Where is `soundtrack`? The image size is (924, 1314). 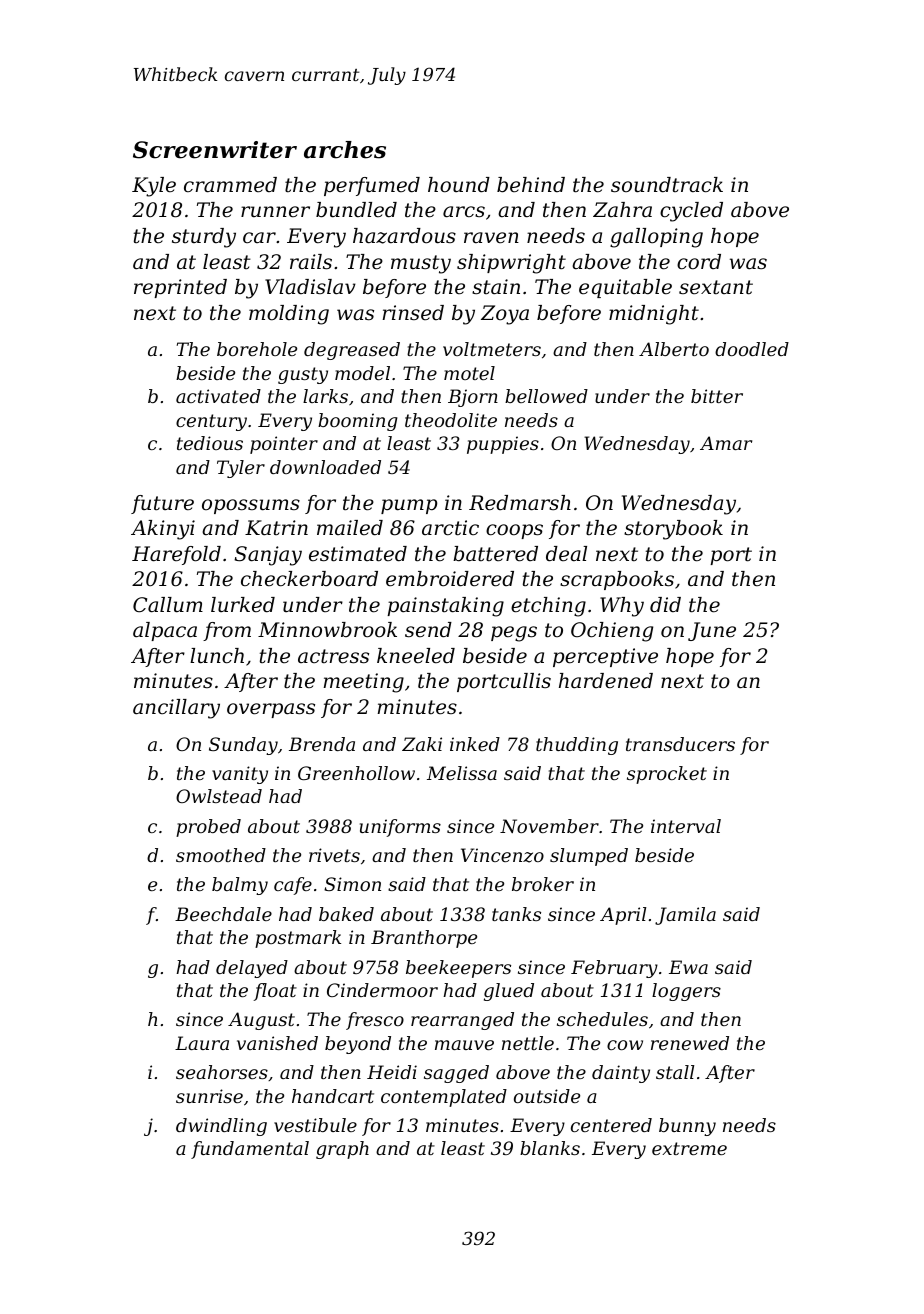 soundtrack is located at coordinates (667, 185).
